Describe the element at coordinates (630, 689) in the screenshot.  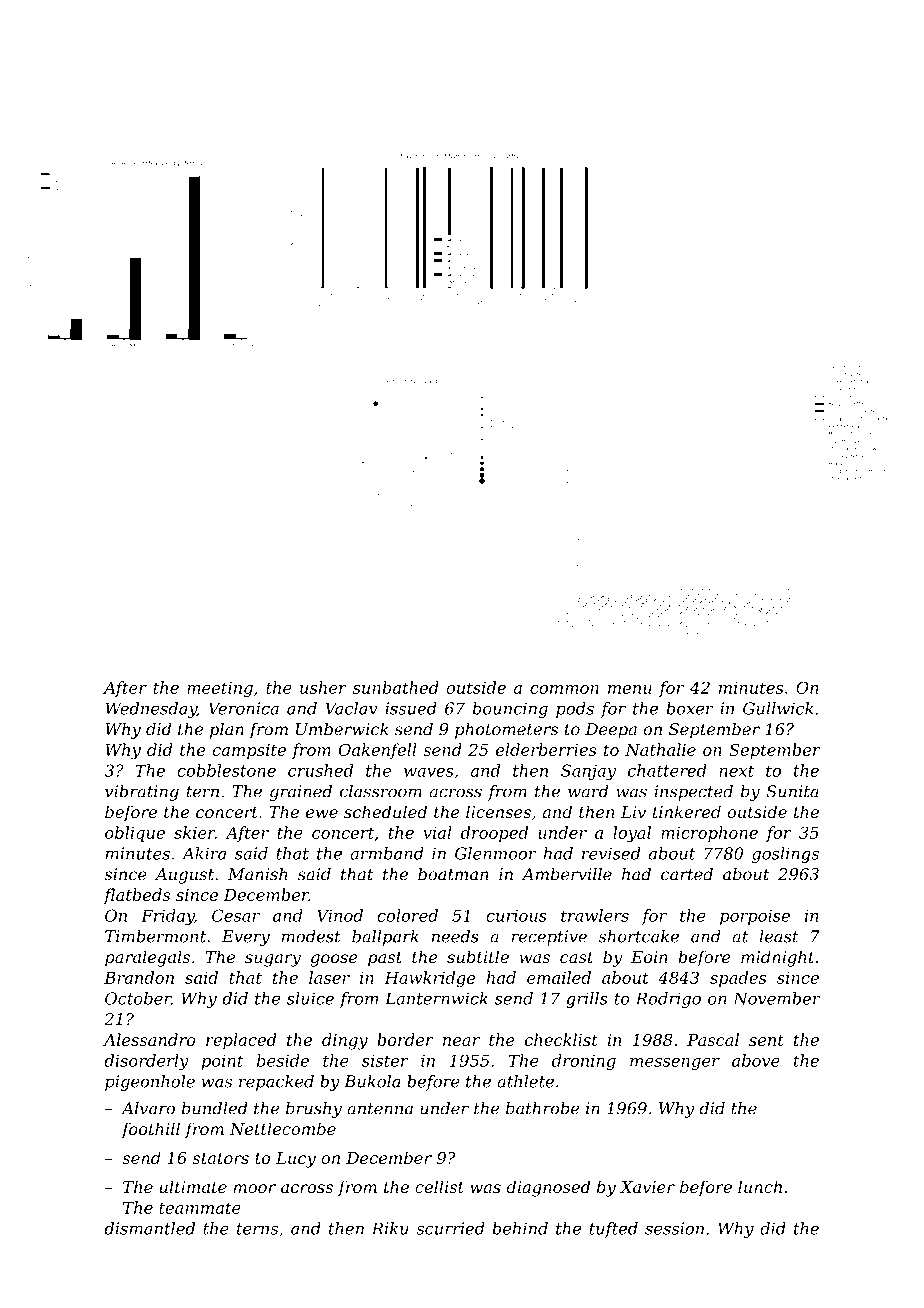
I see `menu` at that location.
